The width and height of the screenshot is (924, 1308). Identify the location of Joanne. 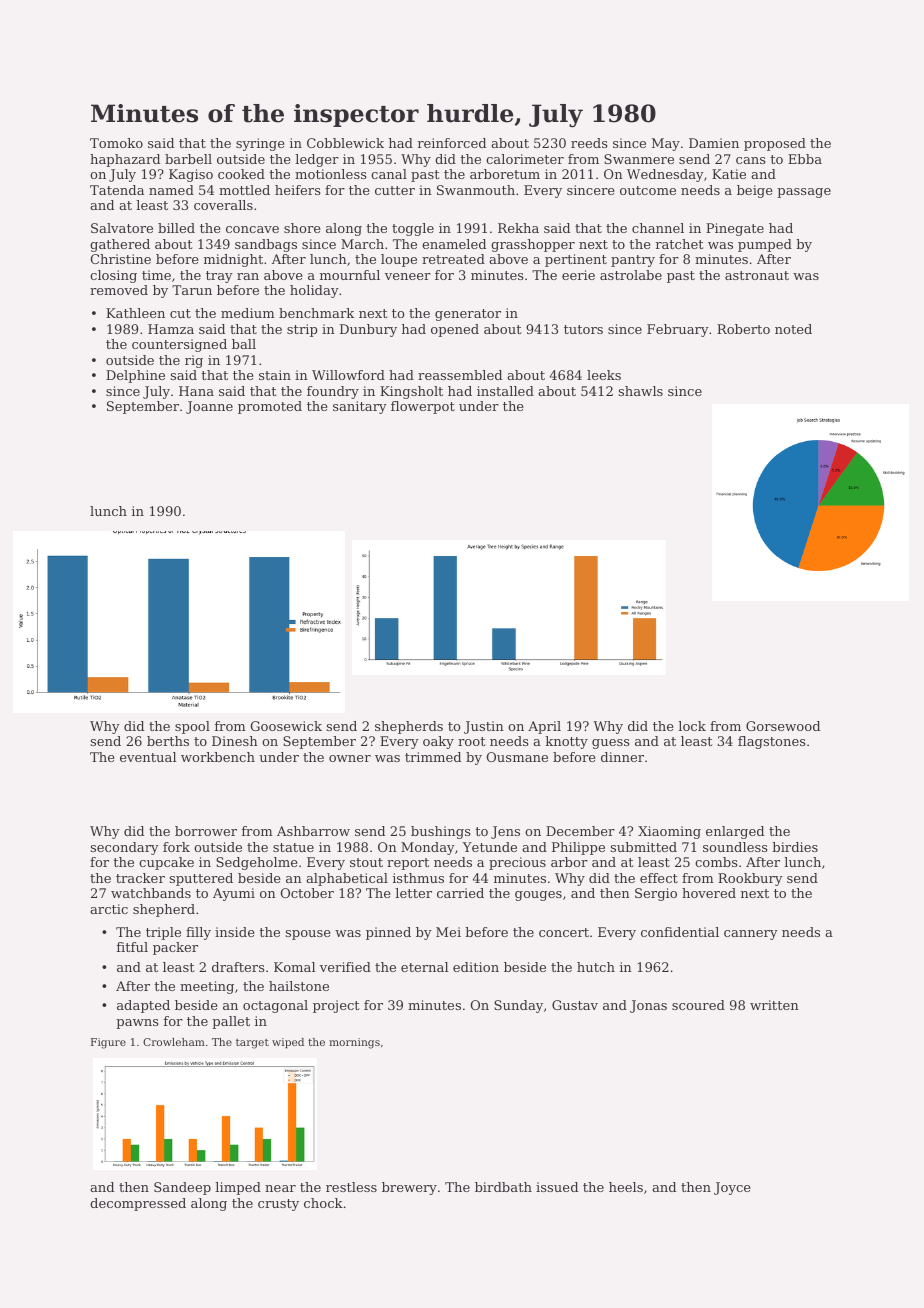
(209, 407).
